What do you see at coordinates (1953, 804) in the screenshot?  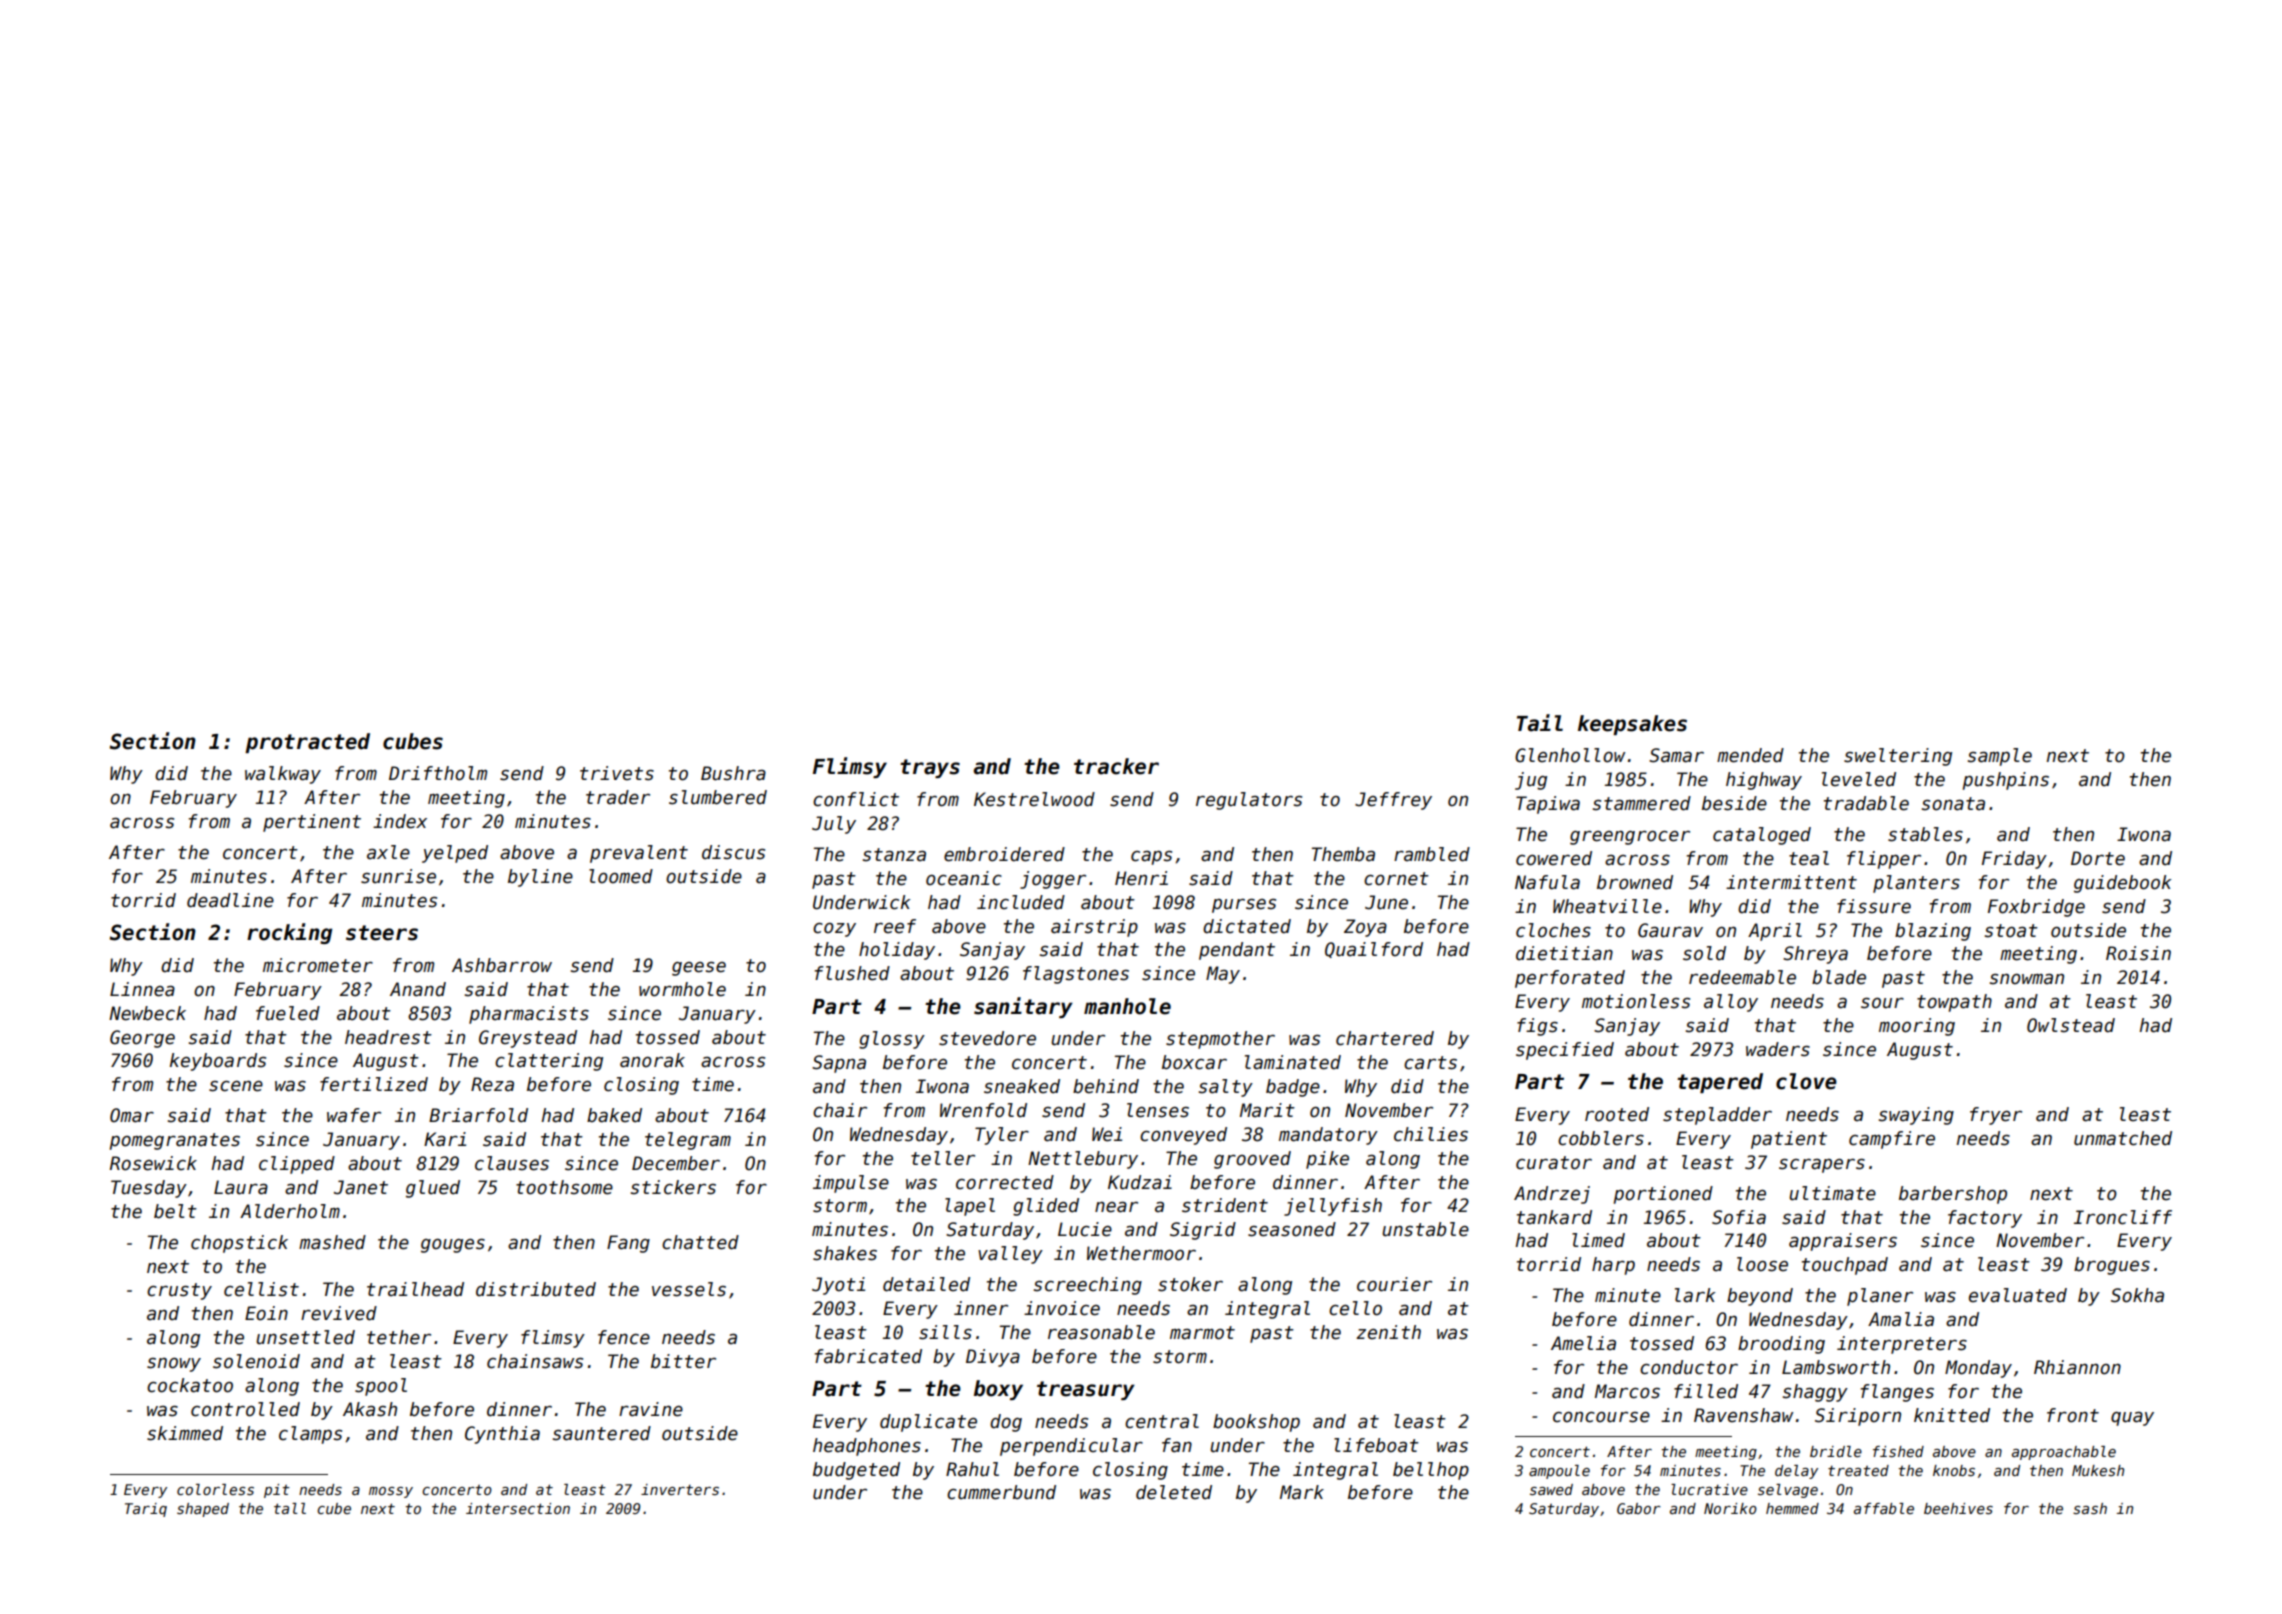 I see `sonata` at bounding box center [1953, 804].
